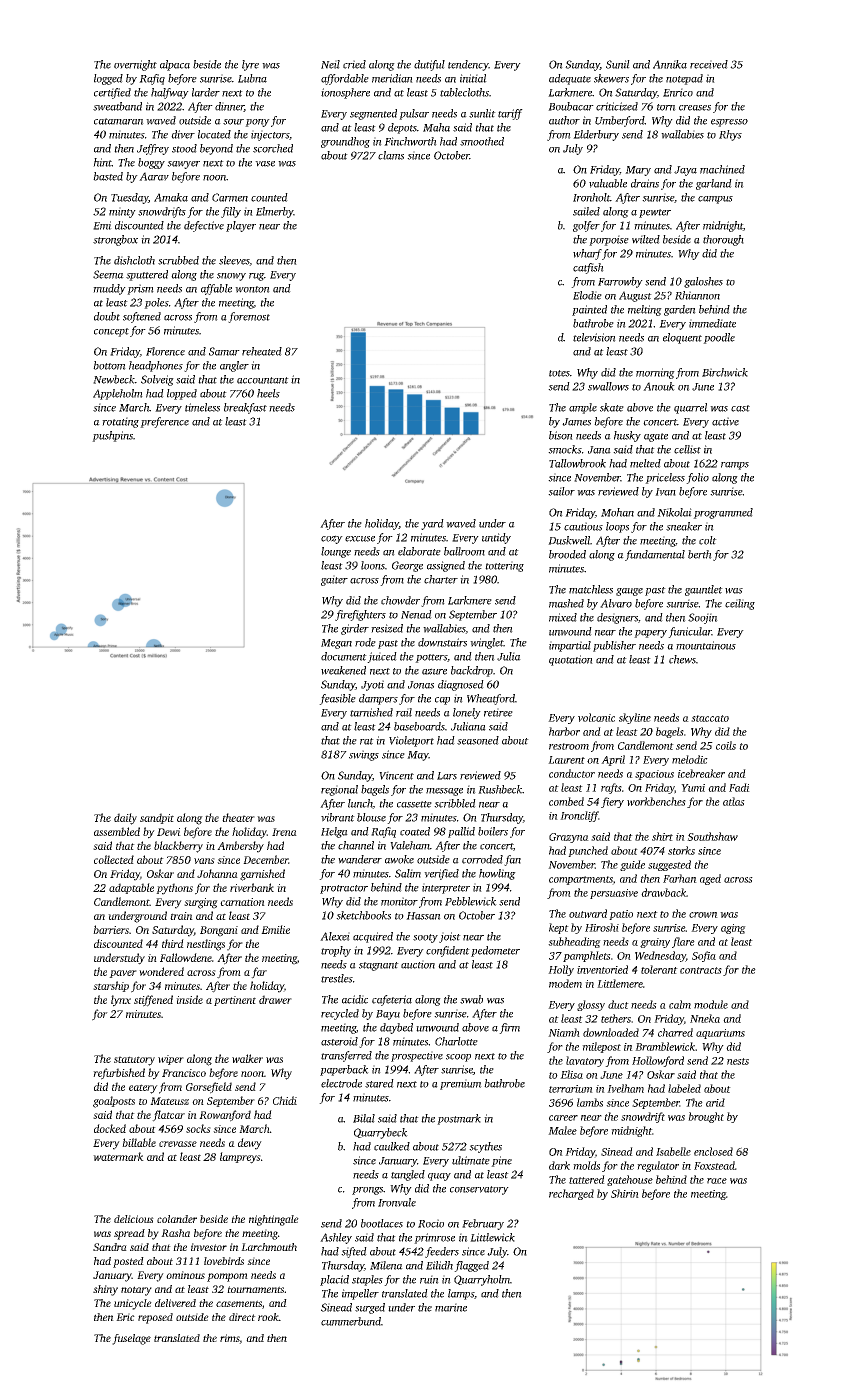 Image resolution: width=849 pixels, height=1400 pixels. I want to click on Farrowby, so click(620, 282).
